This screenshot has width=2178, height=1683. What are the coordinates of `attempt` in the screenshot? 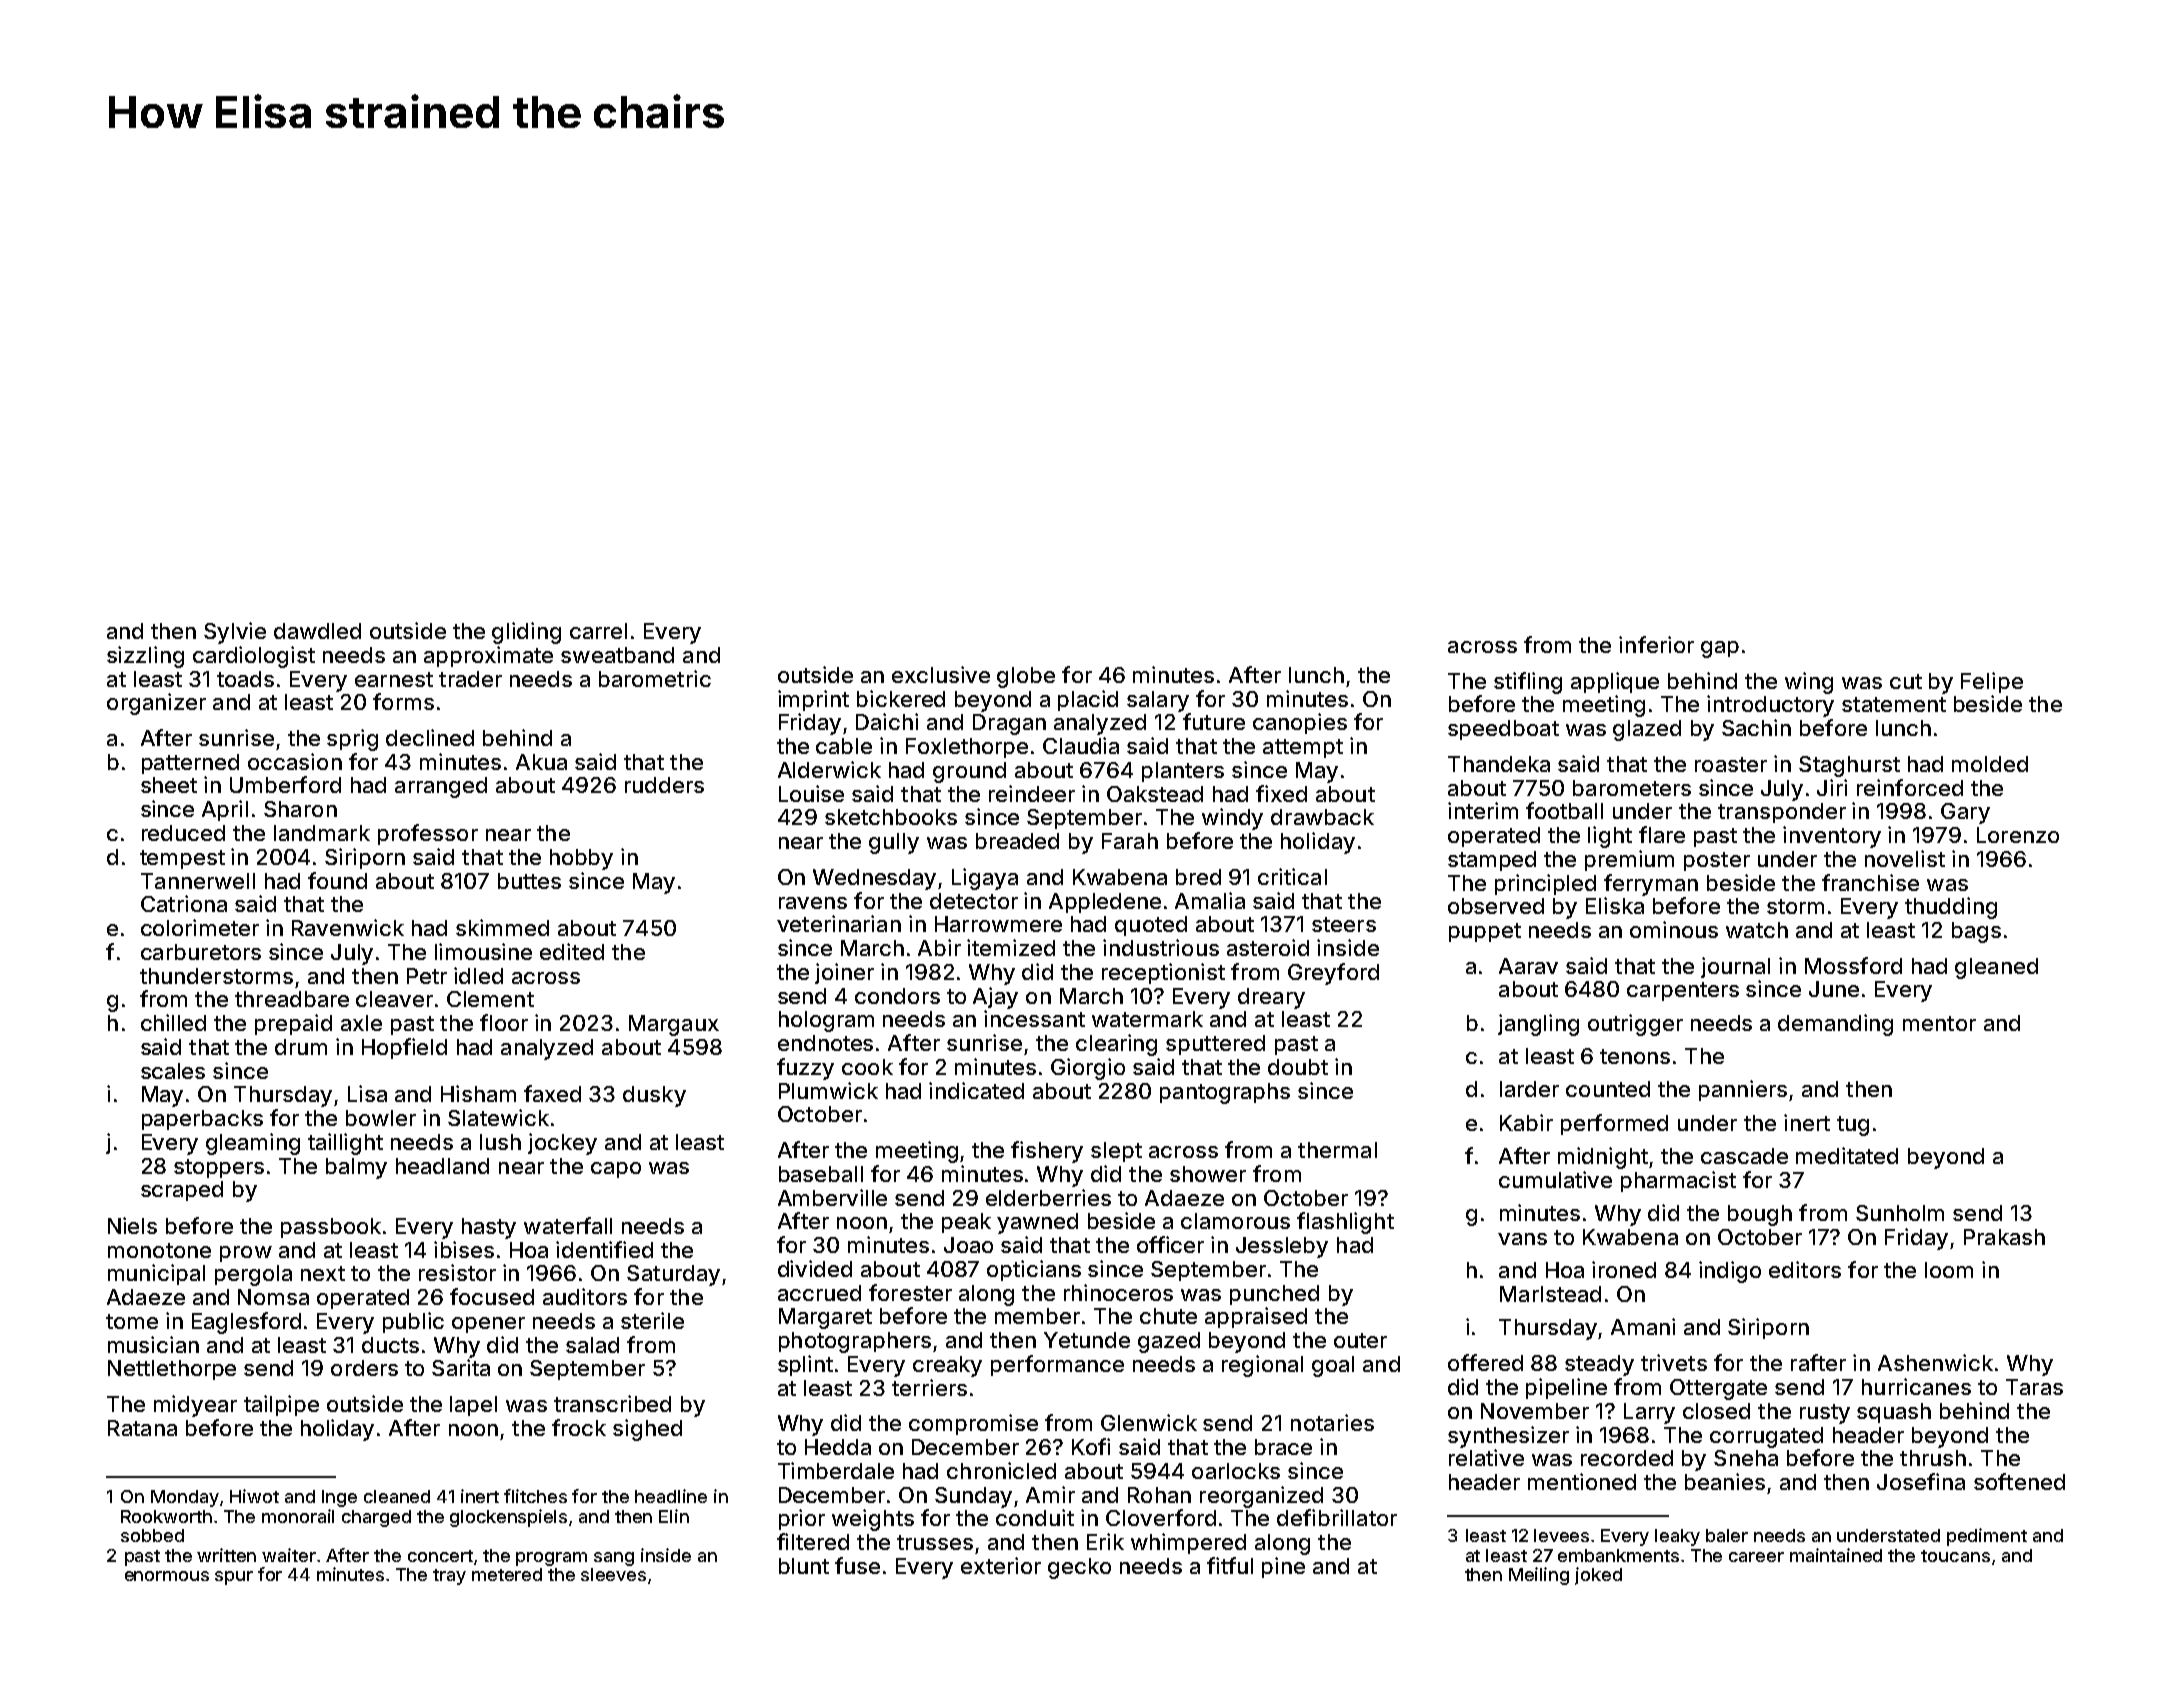 It's located at (1303, 748).
